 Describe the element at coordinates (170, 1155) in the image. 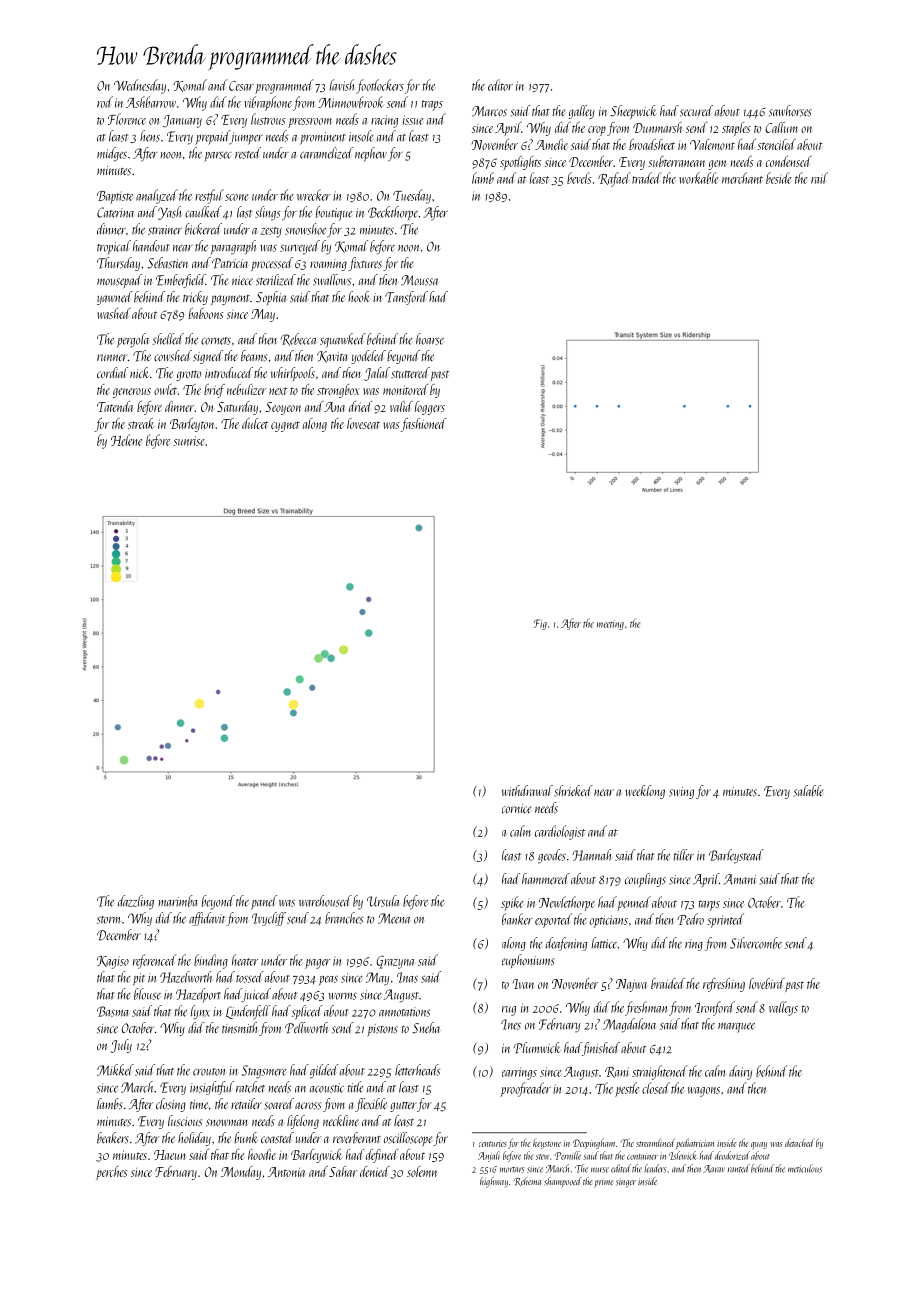

I see `Haeun` at that location.
